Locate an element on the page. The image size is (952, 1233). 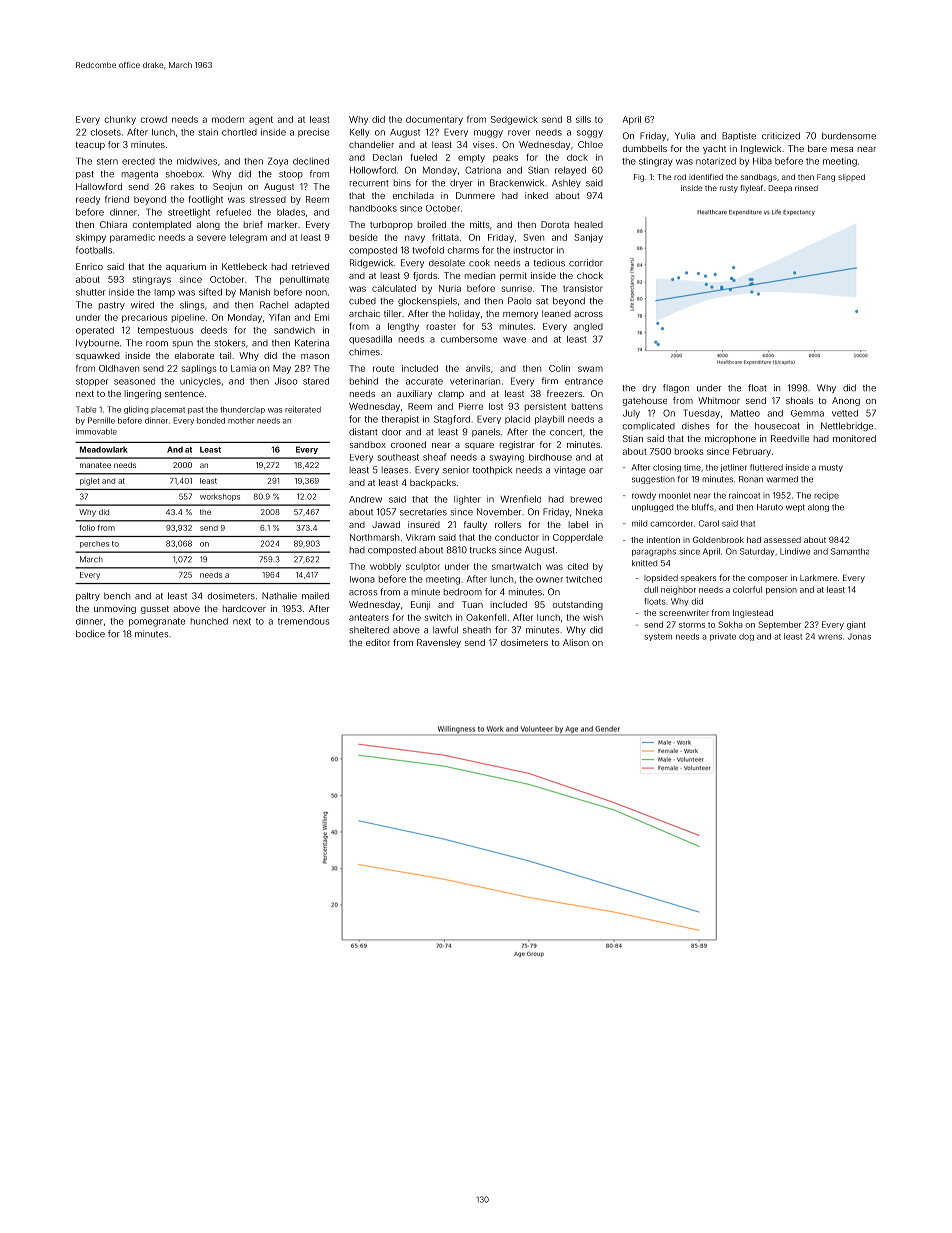
documentary is located at coordinates (434, 120).
